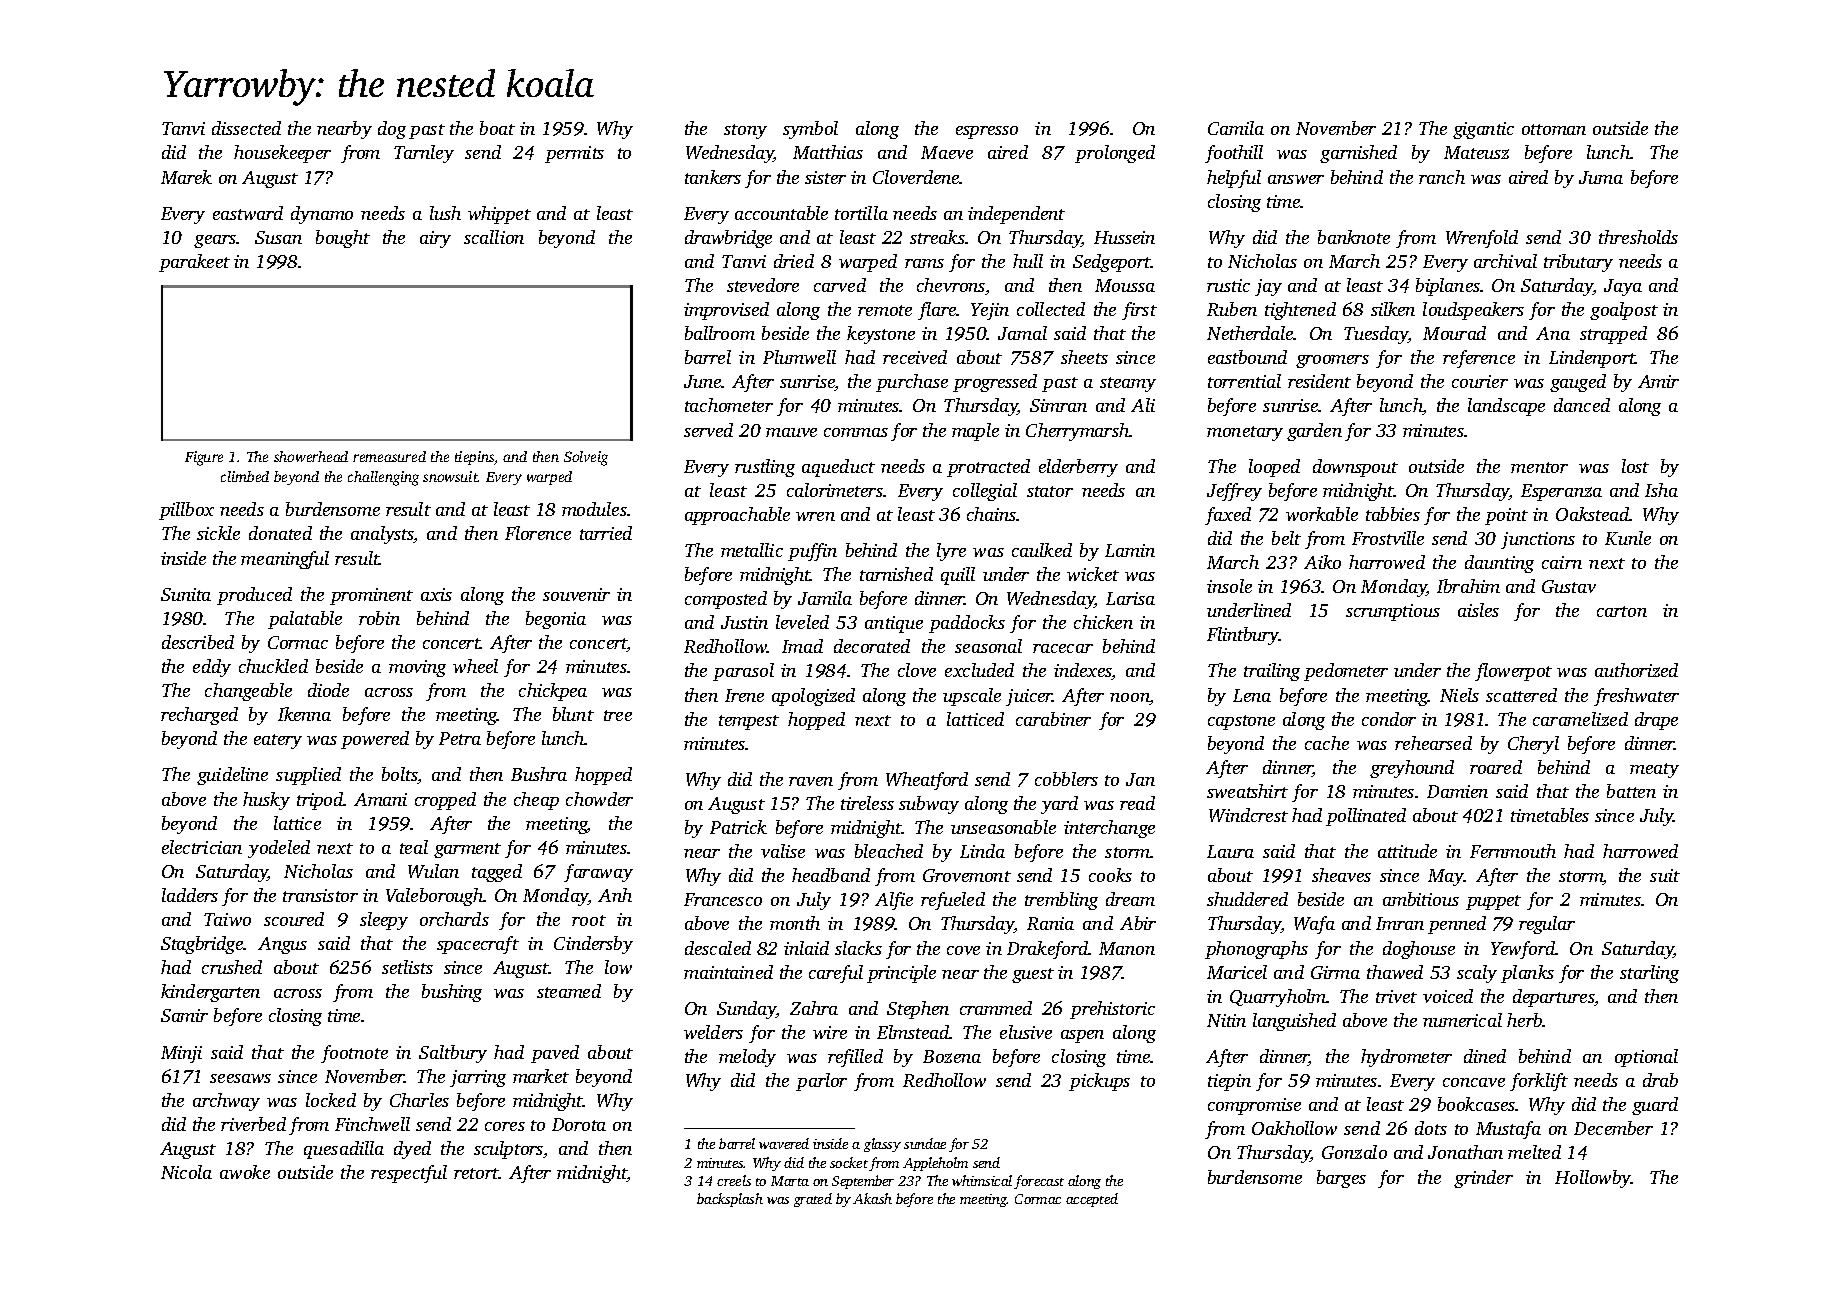 The image size is (1840, 1301). Describe the element at coordinates (1513, 851) in the page. I see `Fernmouth` at that location.
